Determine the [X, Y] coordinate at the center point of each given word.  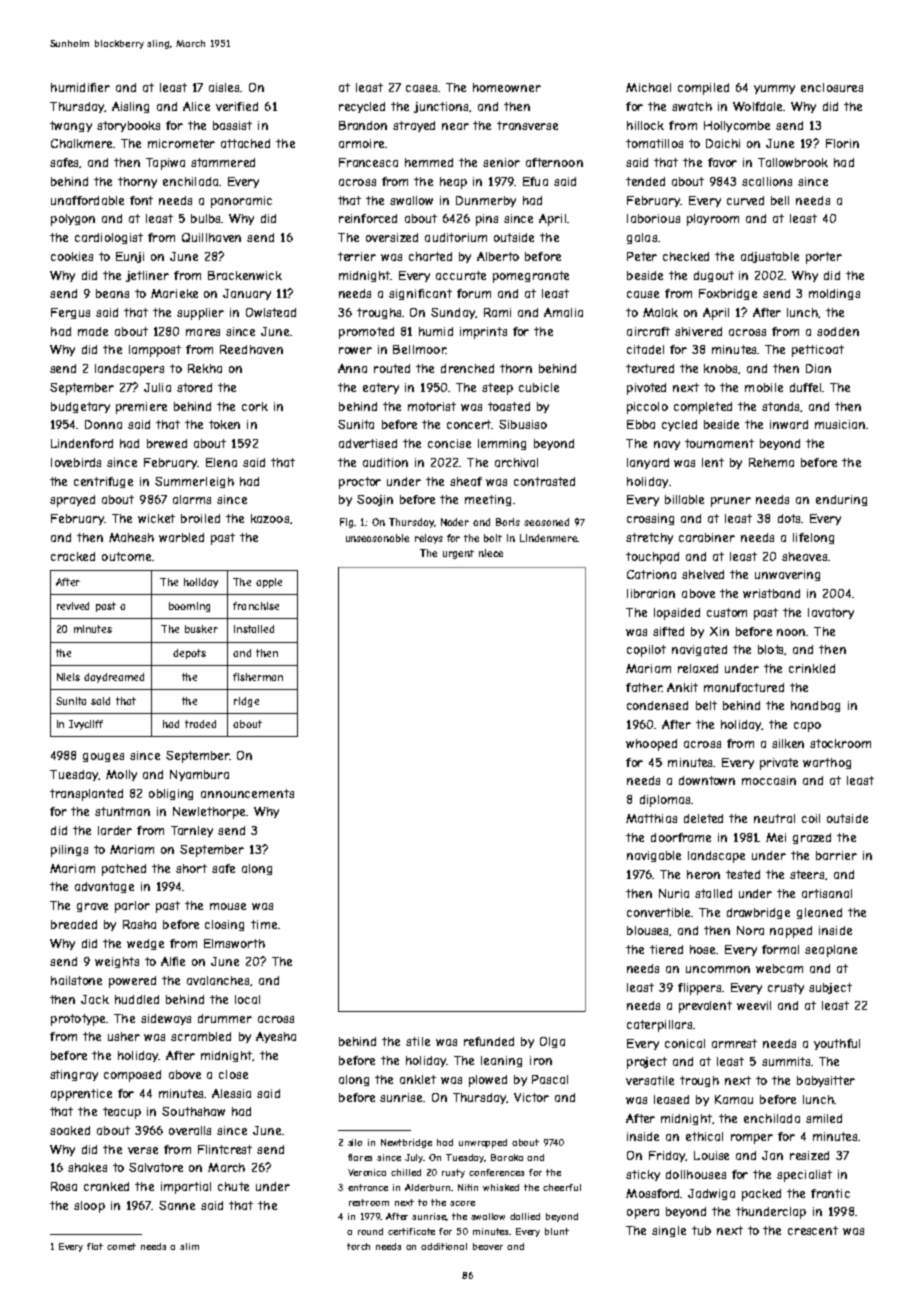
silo [355, 1142]
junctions [442, 107]
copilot [646, 651]
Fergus [70, 313]
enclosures [832, 87]
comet [121, 1246]
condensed [657, 705]
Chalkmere [81, 143]
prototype [79, 1020]
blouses [648, 931]
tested [743, 874]
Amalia [563, 312]
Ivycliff [86, 725]
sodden [838, 331]
